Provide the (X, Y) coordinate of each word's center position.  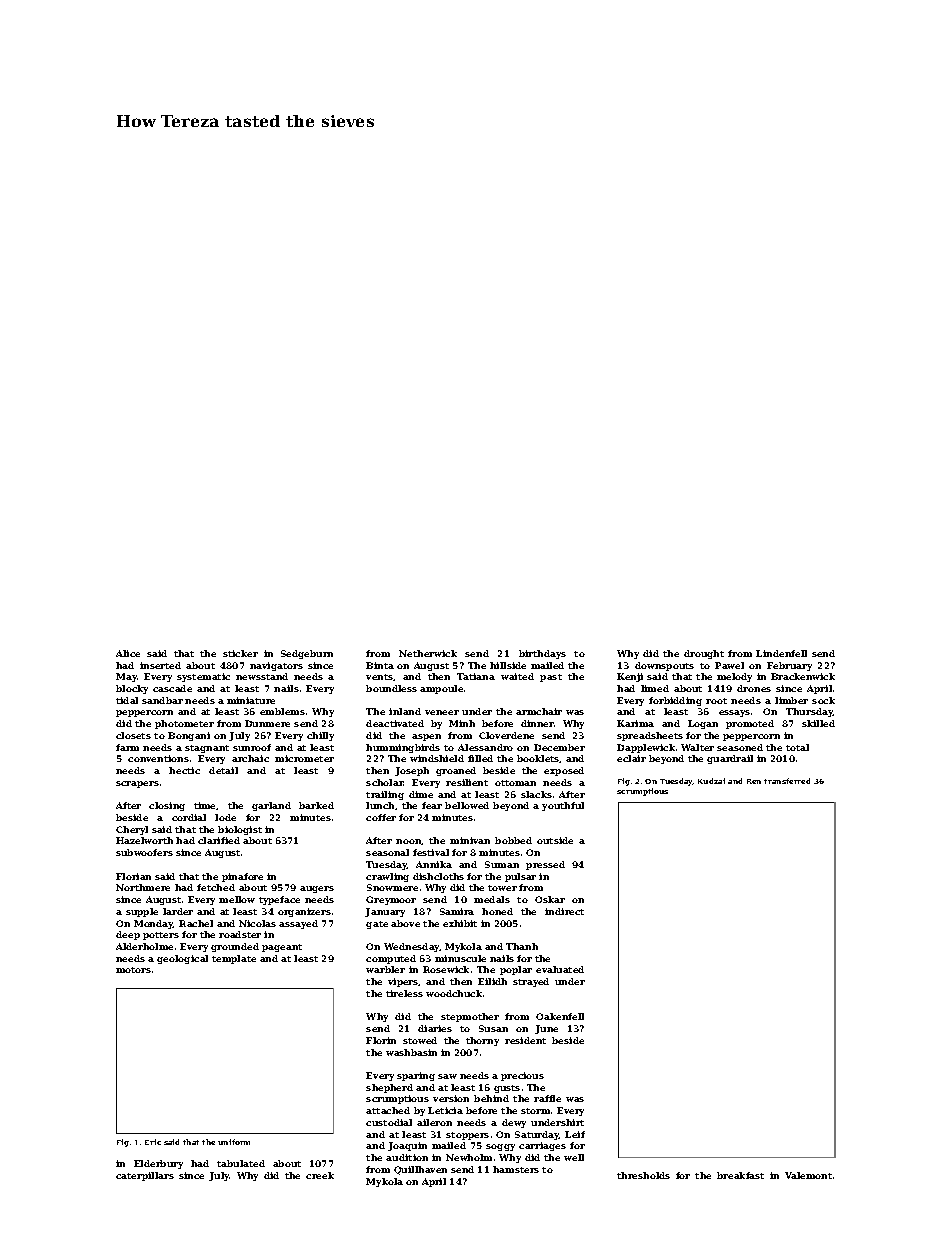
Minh (462, 723)
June (546, 1029)
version (451, 1098)
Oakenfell (560, 1016)
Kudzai (711, 781)
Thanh (522, 946)
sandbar (162, 700)
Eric (153, 1142)
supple (142, 912)
